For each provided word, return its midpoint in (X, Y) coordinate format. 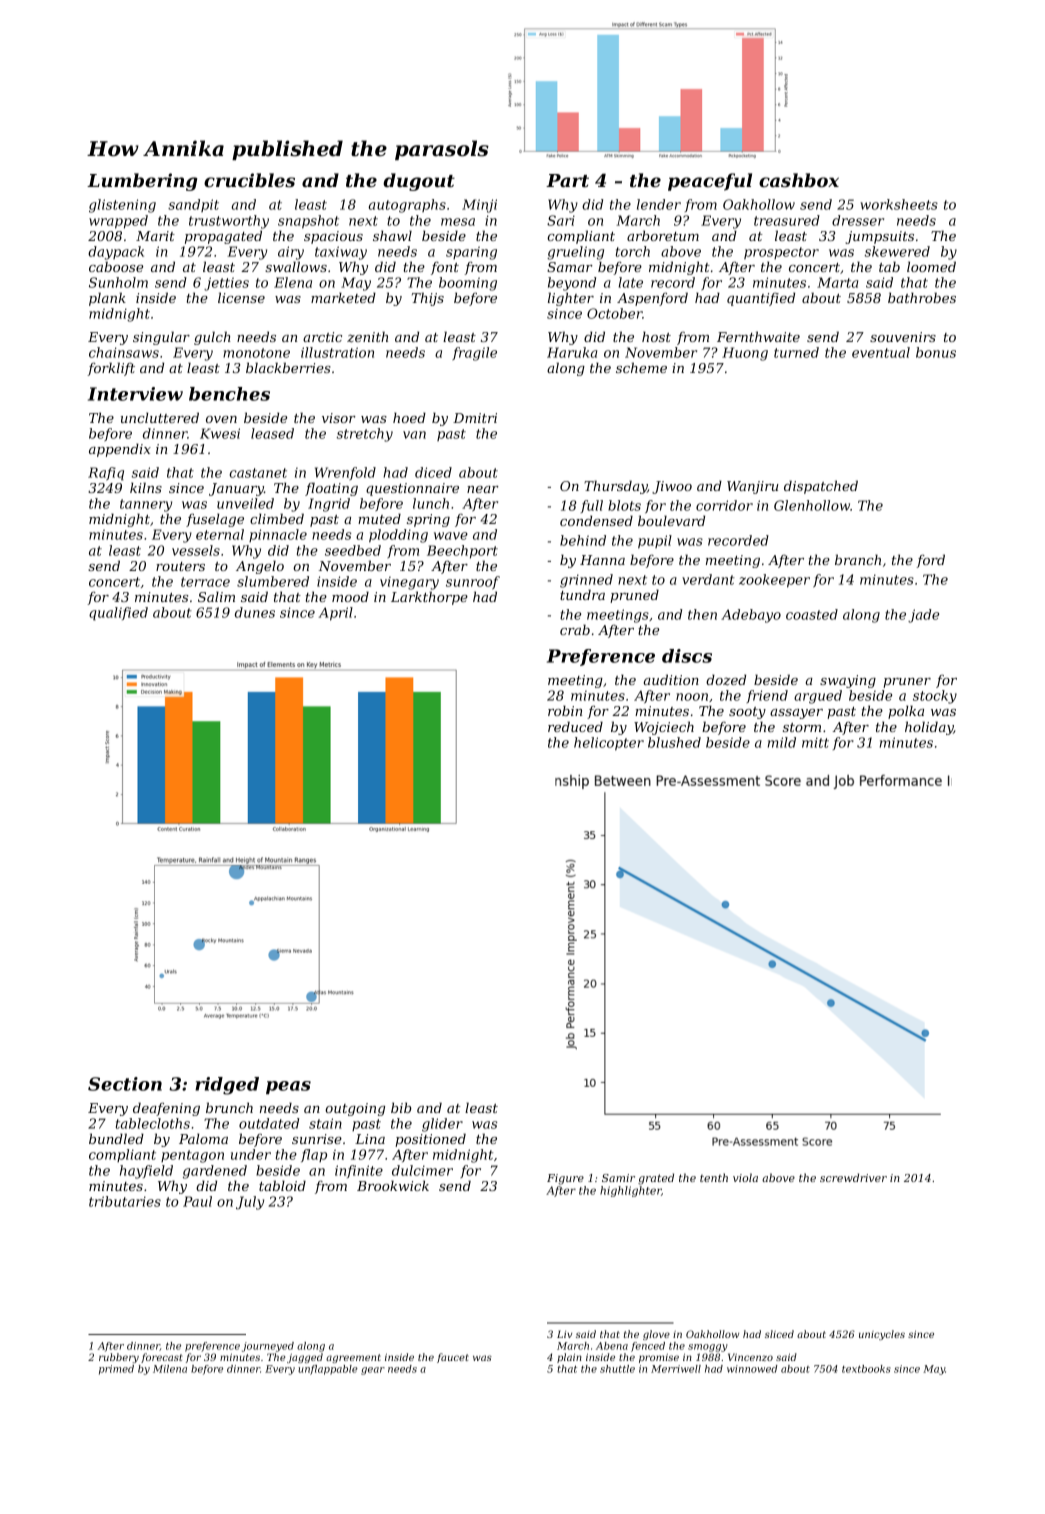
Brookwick (393, 1185)
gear (373, 1371)
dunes (255, 612)
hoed (409, 417)
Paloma (203, 1138)
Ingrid (329, 505)
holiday (929, 728)
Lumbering (142, 182)
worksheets (899, 204)
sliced (779, 1334)
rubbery (119, 1358)
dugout (419, 182)
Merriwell (676, 1369)
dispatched (821, 487)
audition (671, 679)
